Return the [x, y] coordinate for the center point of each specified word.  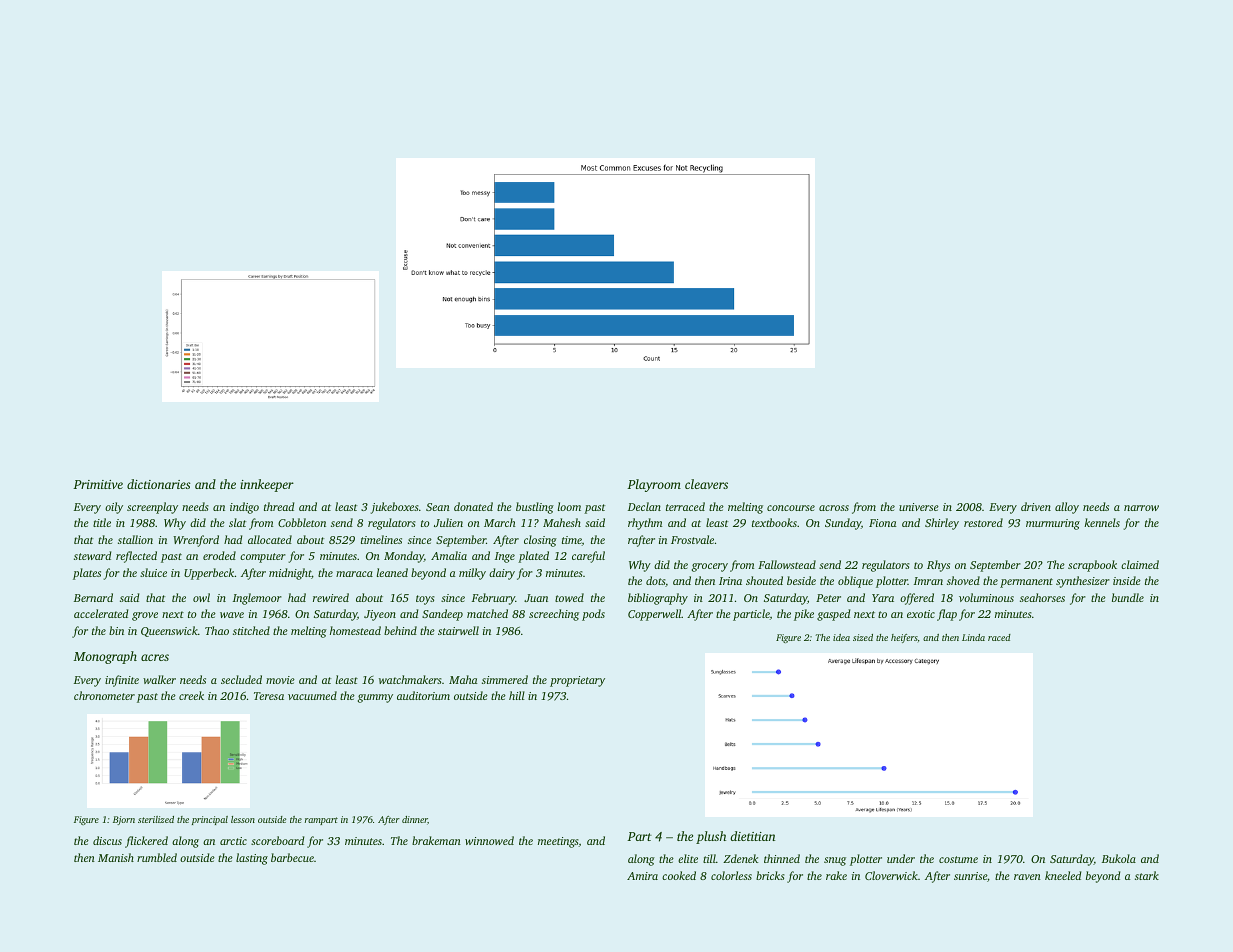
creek [191, 695]
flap [947, 615]
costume [958, 859]
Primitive [98, 484]
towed [569, 597]
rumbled [157, 857]
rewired [331, 597]
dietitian [752, 836]
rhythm [645, 524]
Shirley [942, 524]
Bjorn [124, 820]
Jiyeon [380, 615]
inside [1127, 580]
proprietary [577, 681]
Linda [973, 637]
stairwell [458, 630]
